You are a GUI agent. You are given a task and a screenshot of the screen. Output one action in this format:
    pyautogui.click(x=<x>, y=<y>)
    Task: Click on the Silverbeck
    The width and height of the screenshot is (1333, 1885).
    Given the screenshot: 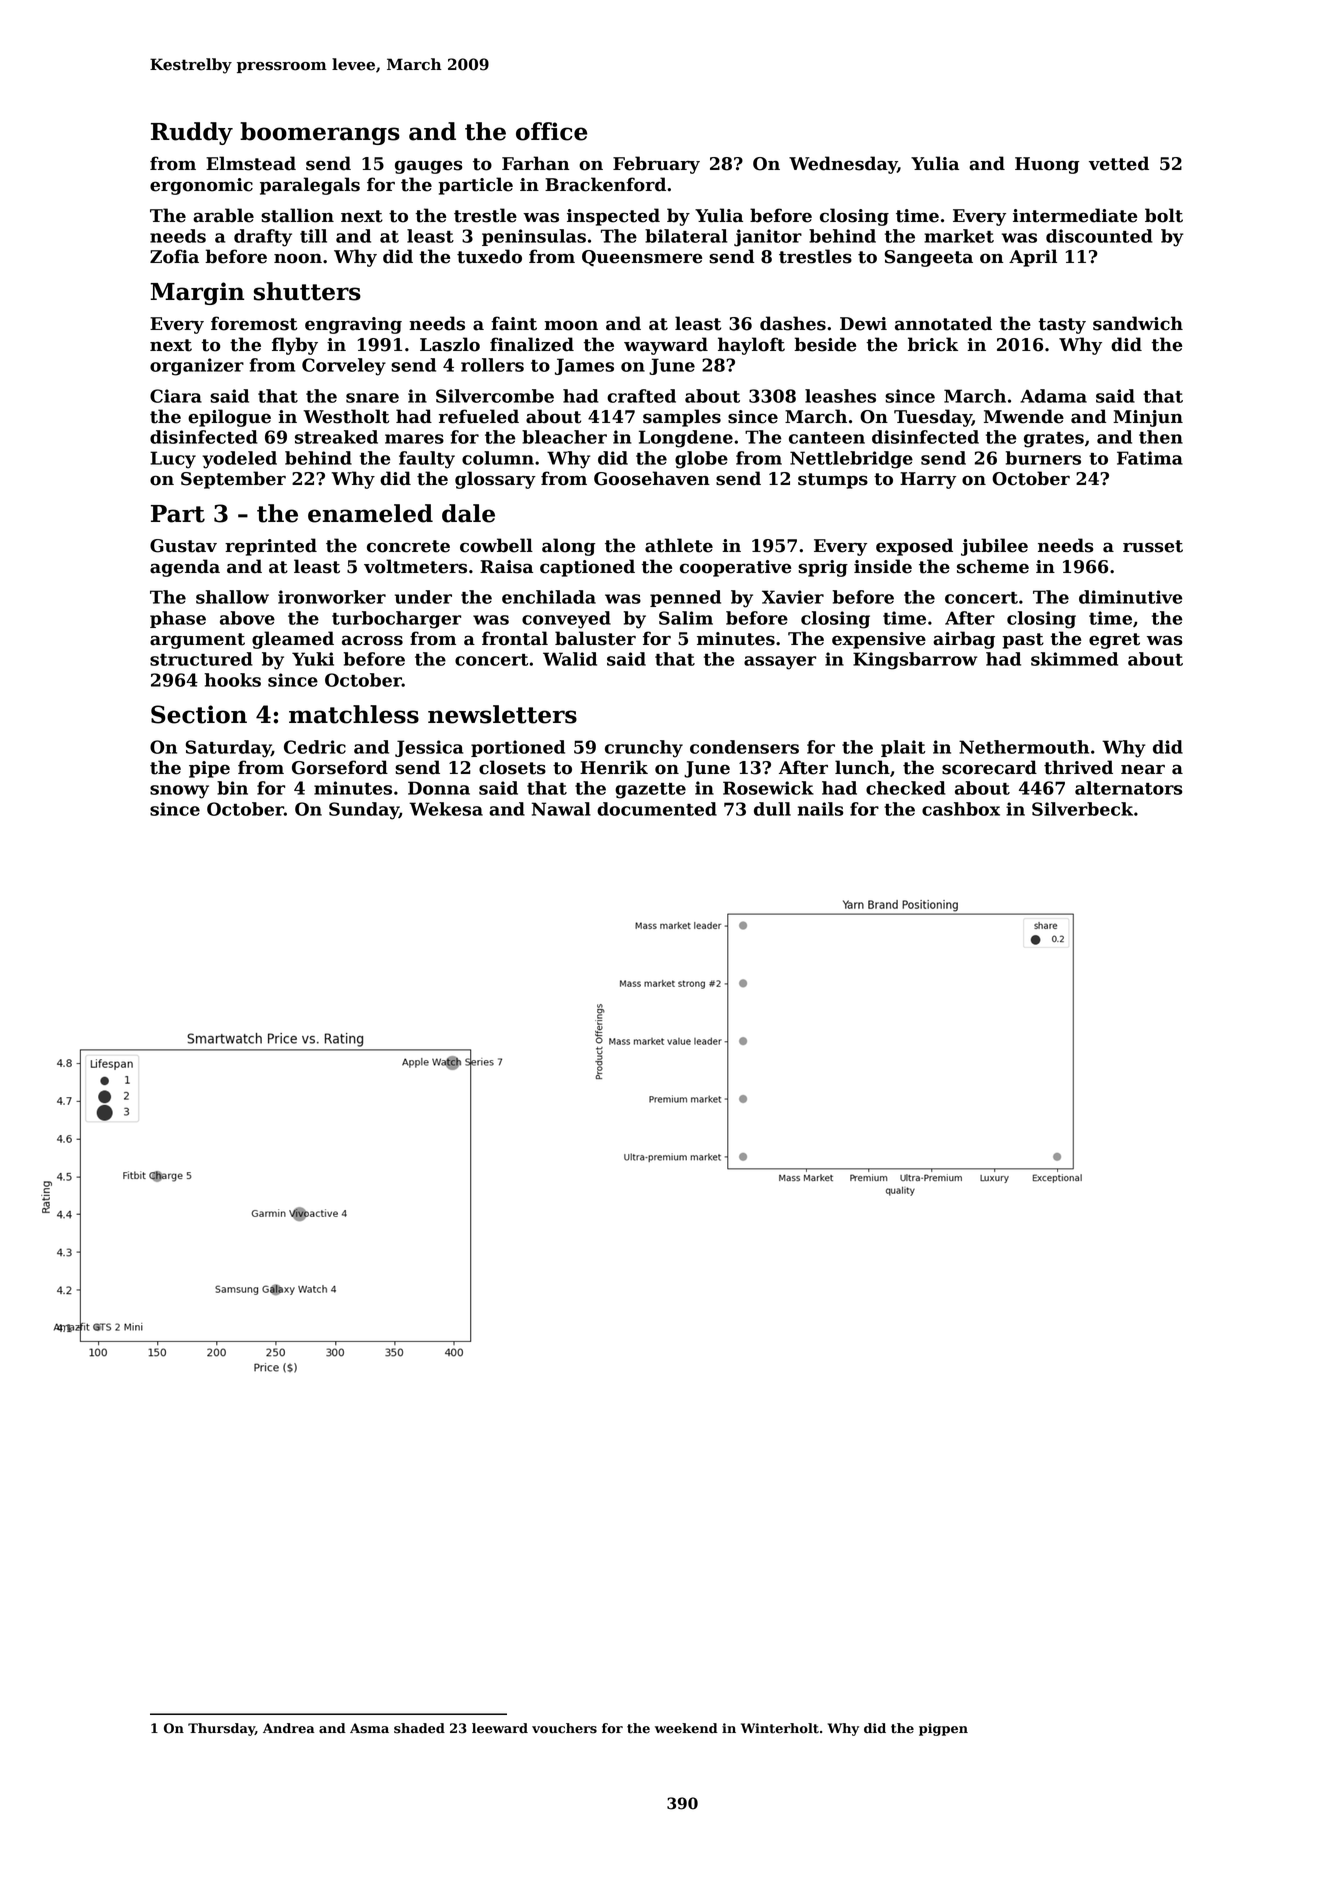 What is the action you would take?
    pyautogui.click(x=1082, y=809)
